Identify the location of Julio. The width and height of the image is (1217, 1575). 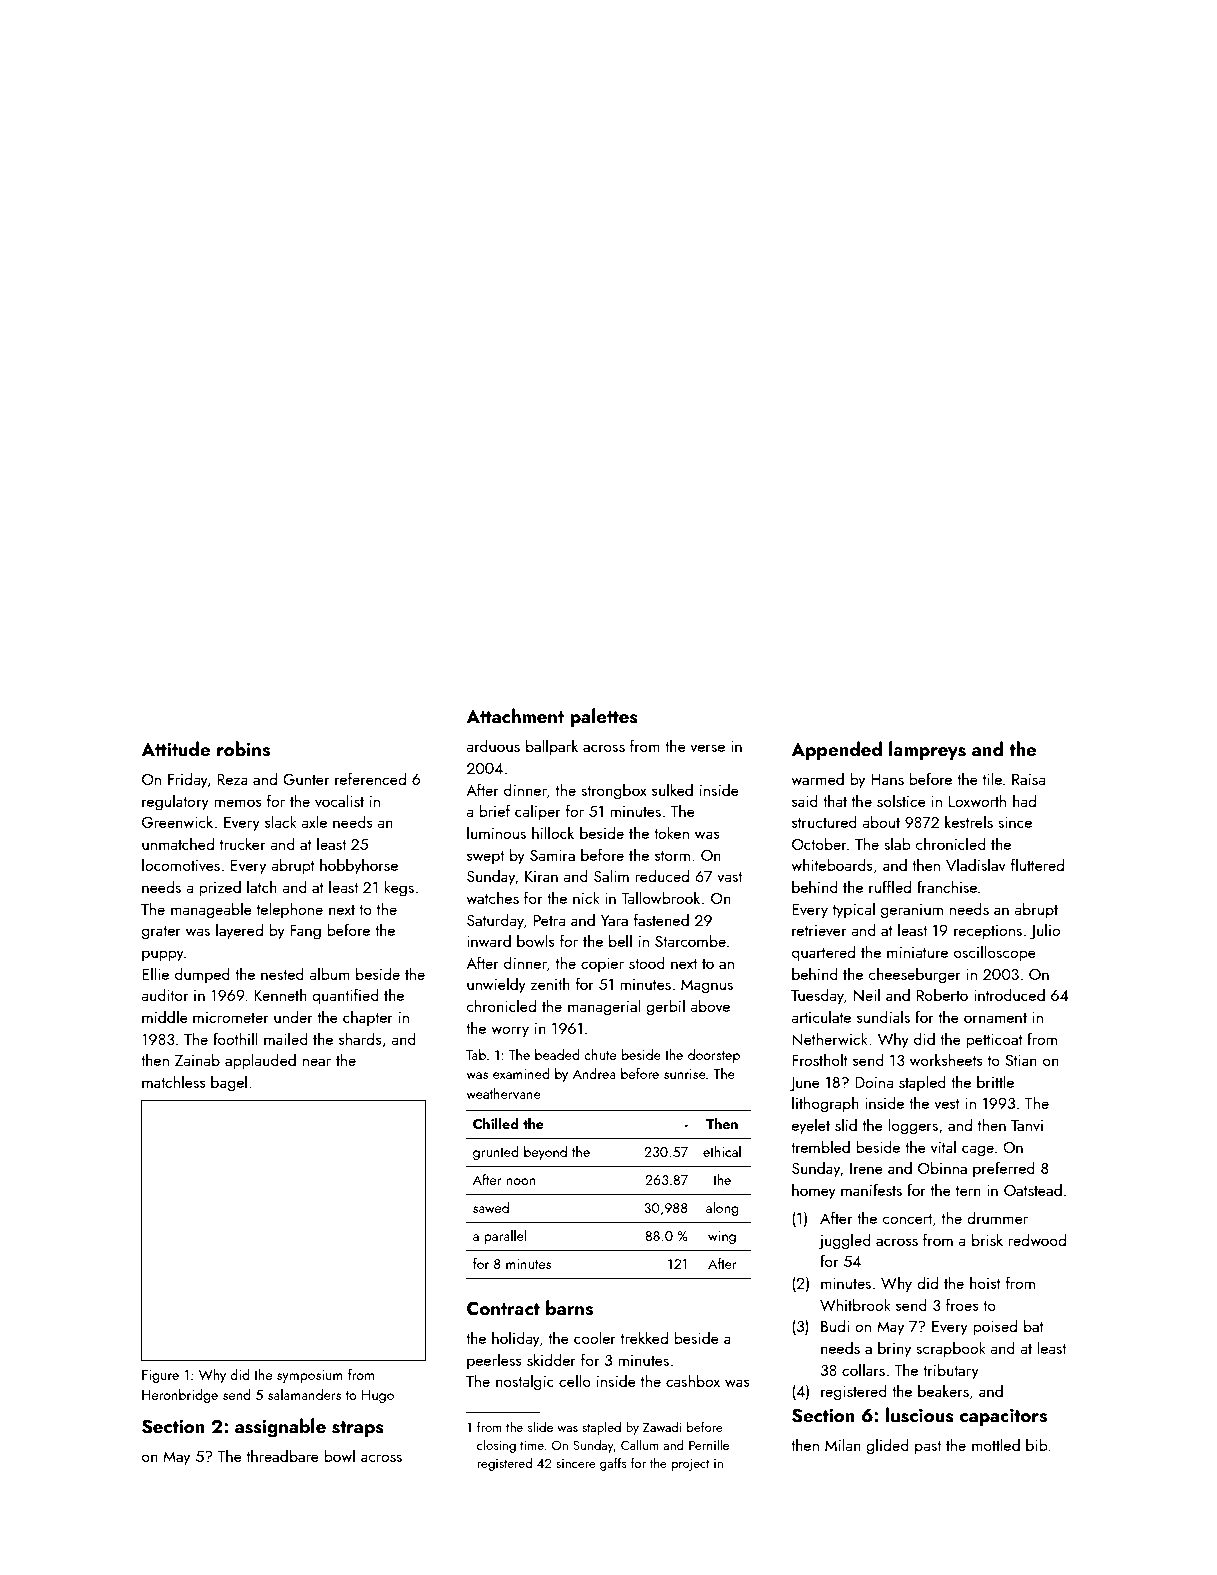
(1045, 931).
